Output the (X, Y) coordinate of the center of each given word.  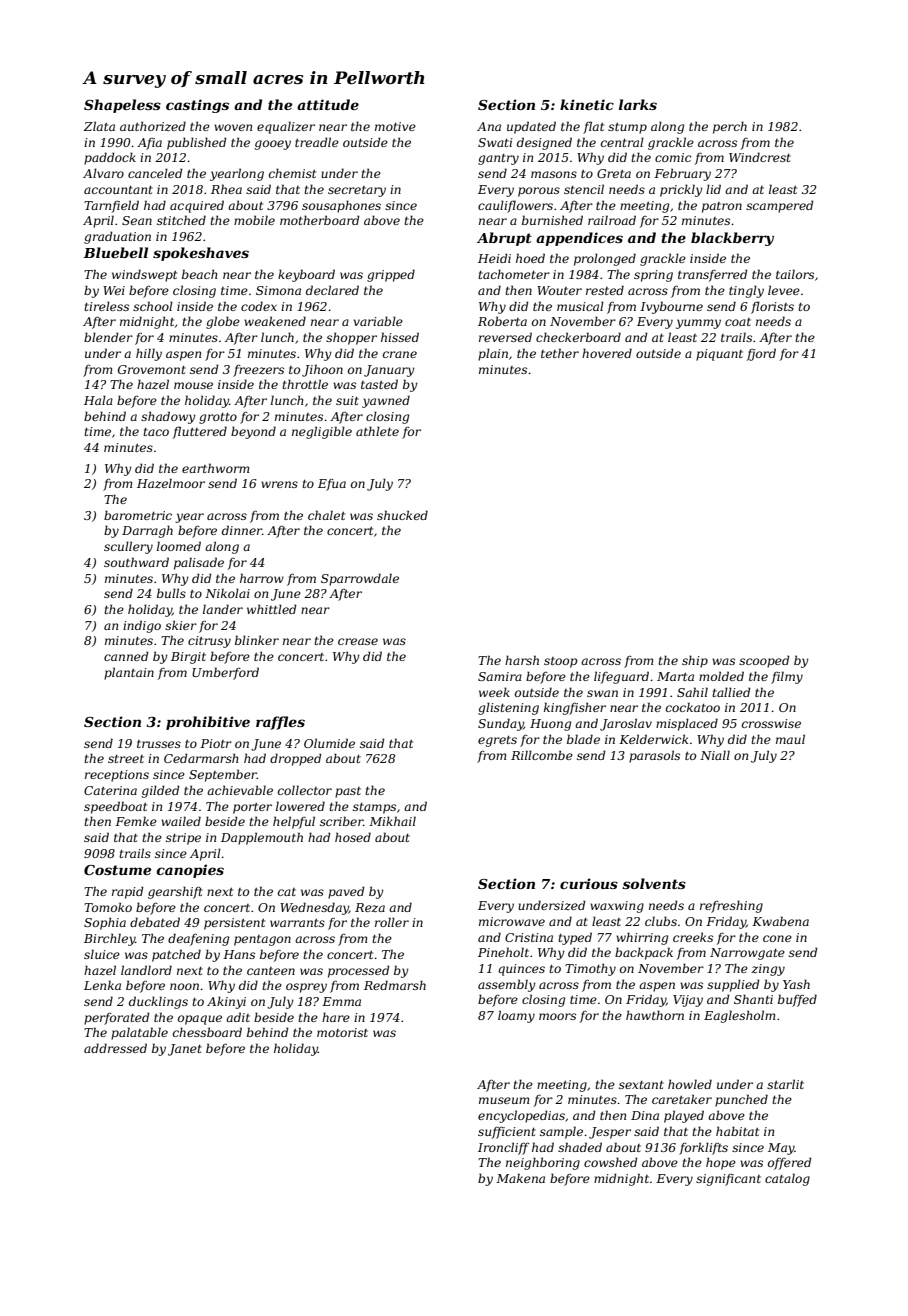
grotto (218, 418)
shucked (402, 515)
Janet (185, 1050)
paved (346, 892)
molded (721, 676)
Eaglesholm (739, 1016)
